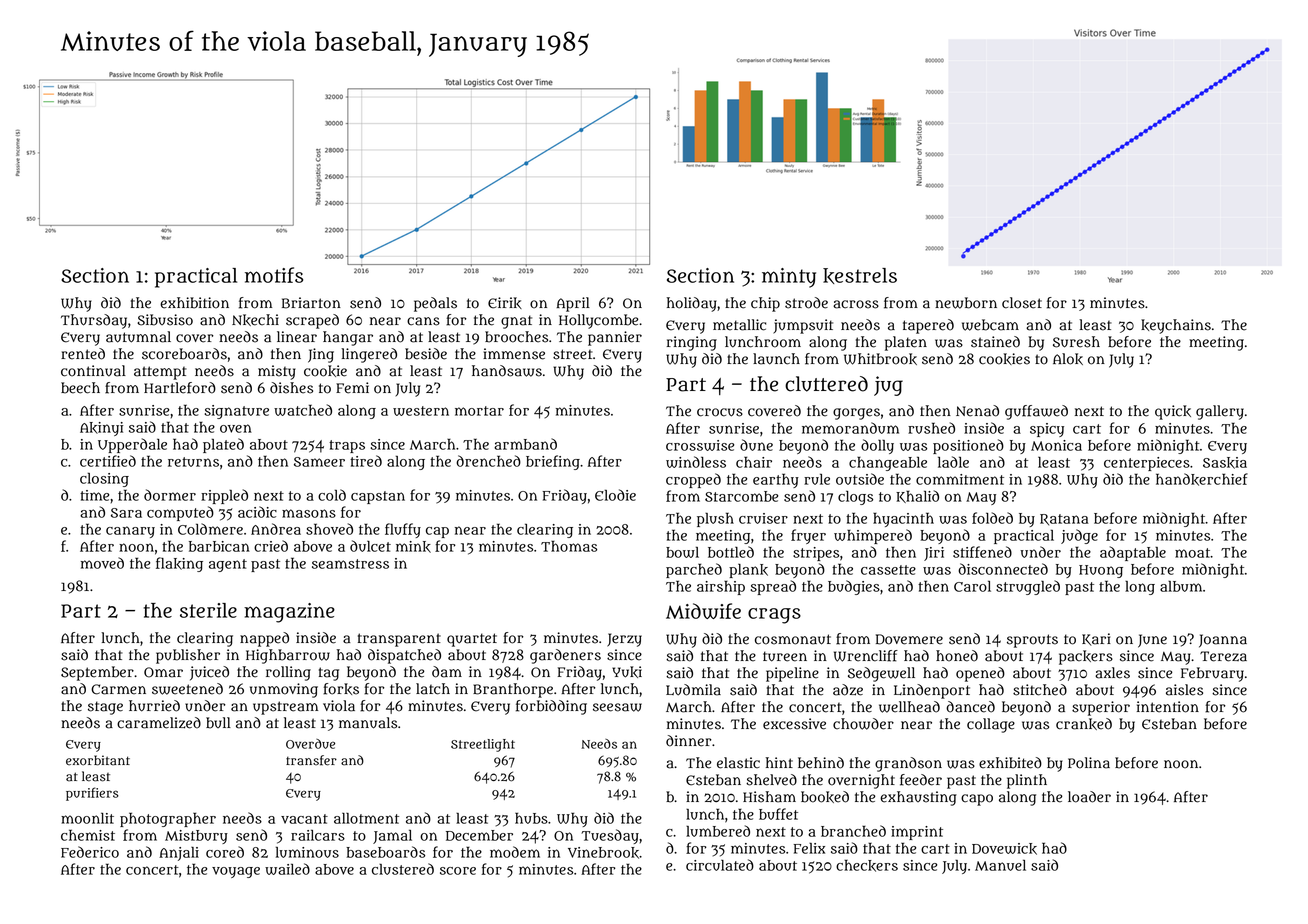 The height and width of the image is (924, 1308). What do you see at coordinates (479, 411) in the image?
I see `mortar` at bounding box center [479, 411].
